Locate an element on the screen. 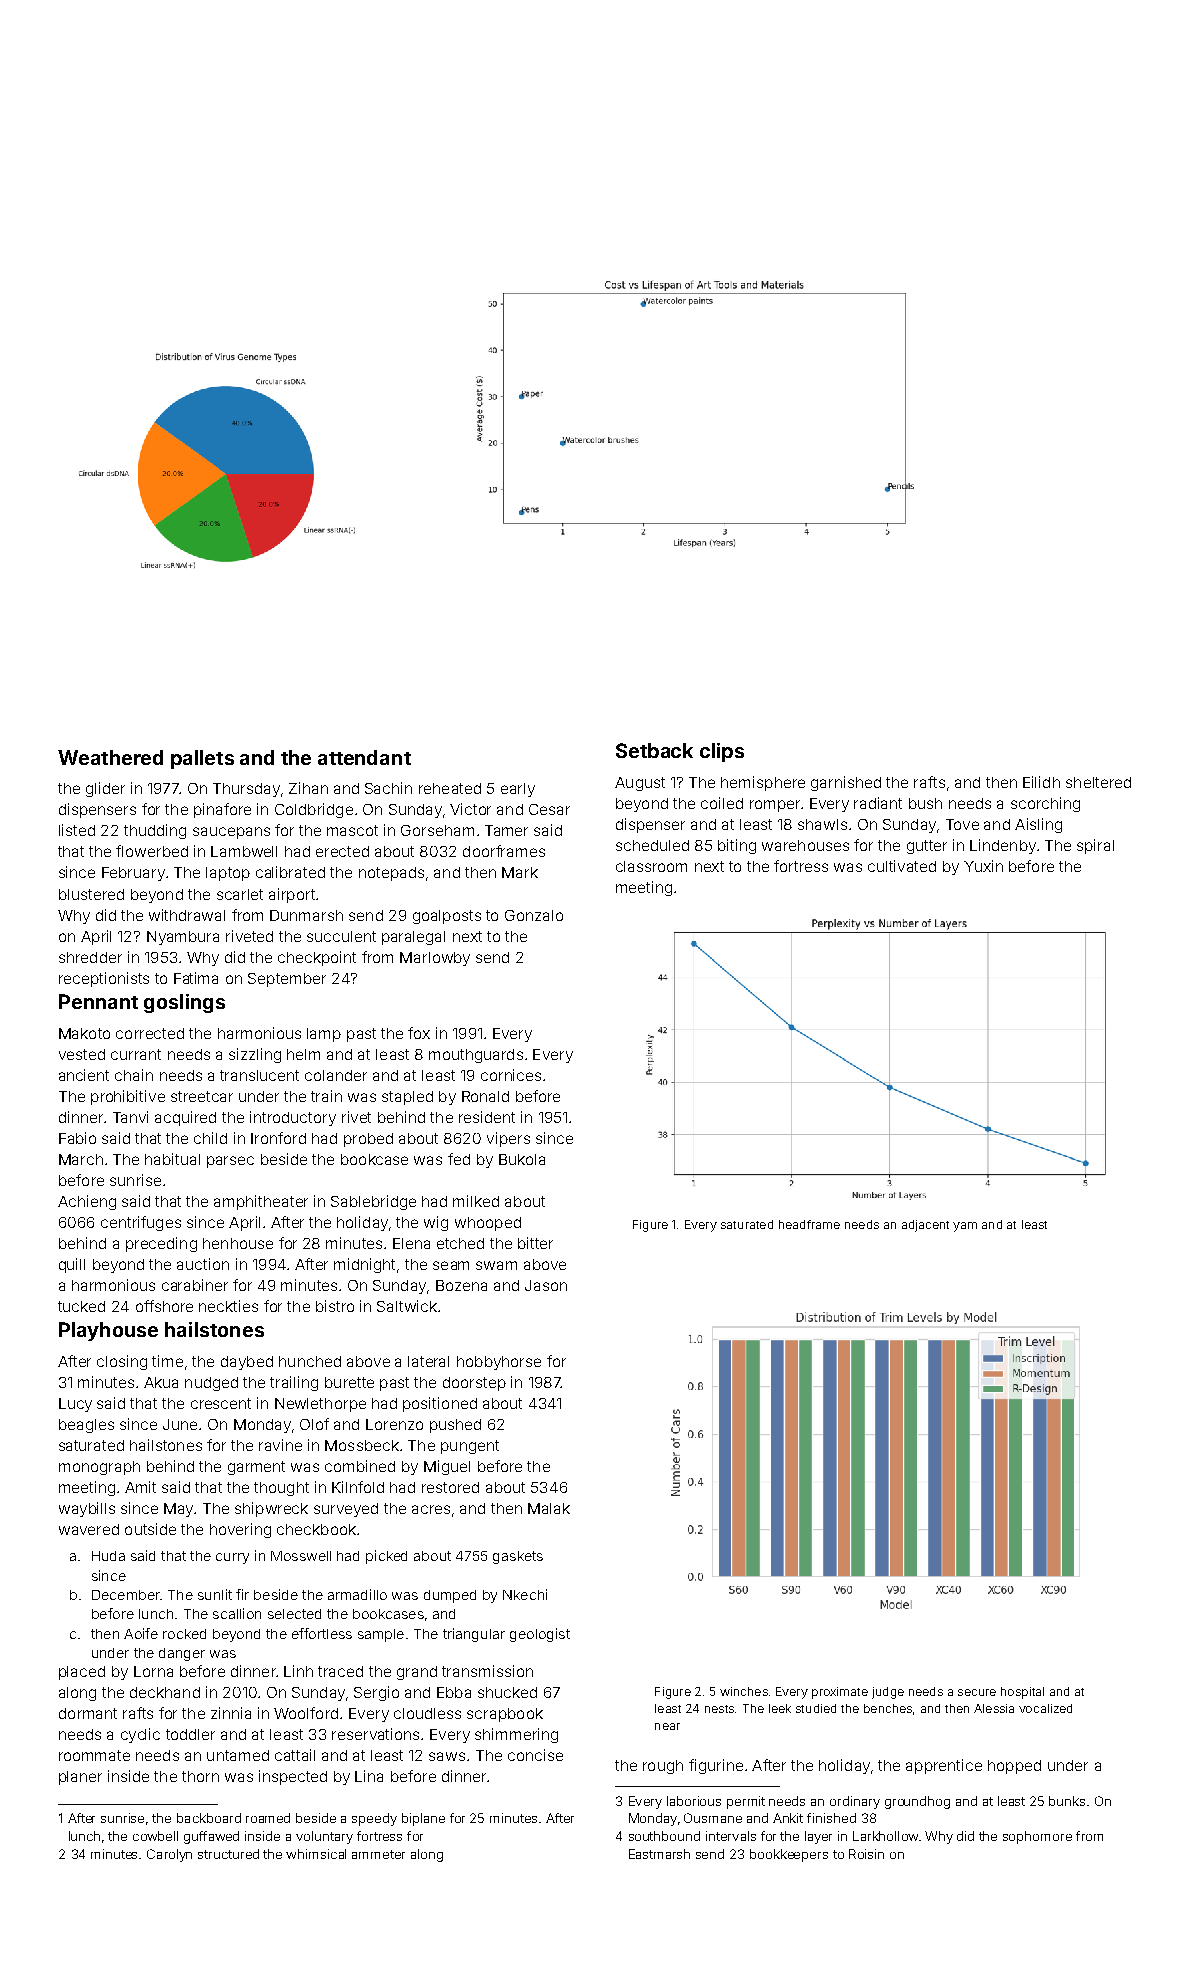  bitter is located at coordinates (535, 1243).
